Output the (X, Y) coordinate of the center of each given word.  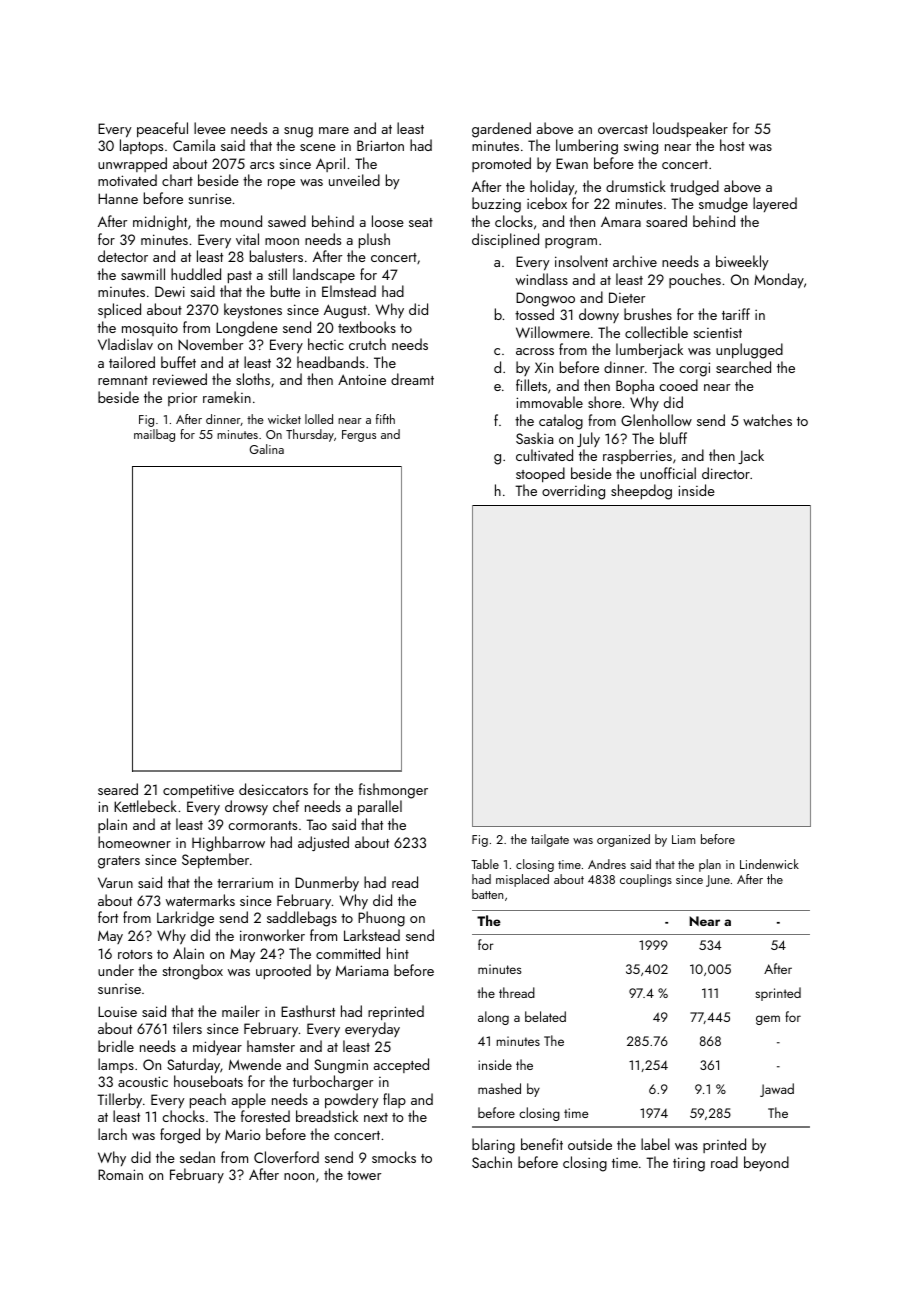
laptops (141, 146)
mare (334, 130)
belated (545, 1016)
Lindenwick (769, 864)
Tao (316, 824)
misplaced (522, 880)
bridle (116, 1046)
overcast (623, 129)
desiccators (273, 789)
